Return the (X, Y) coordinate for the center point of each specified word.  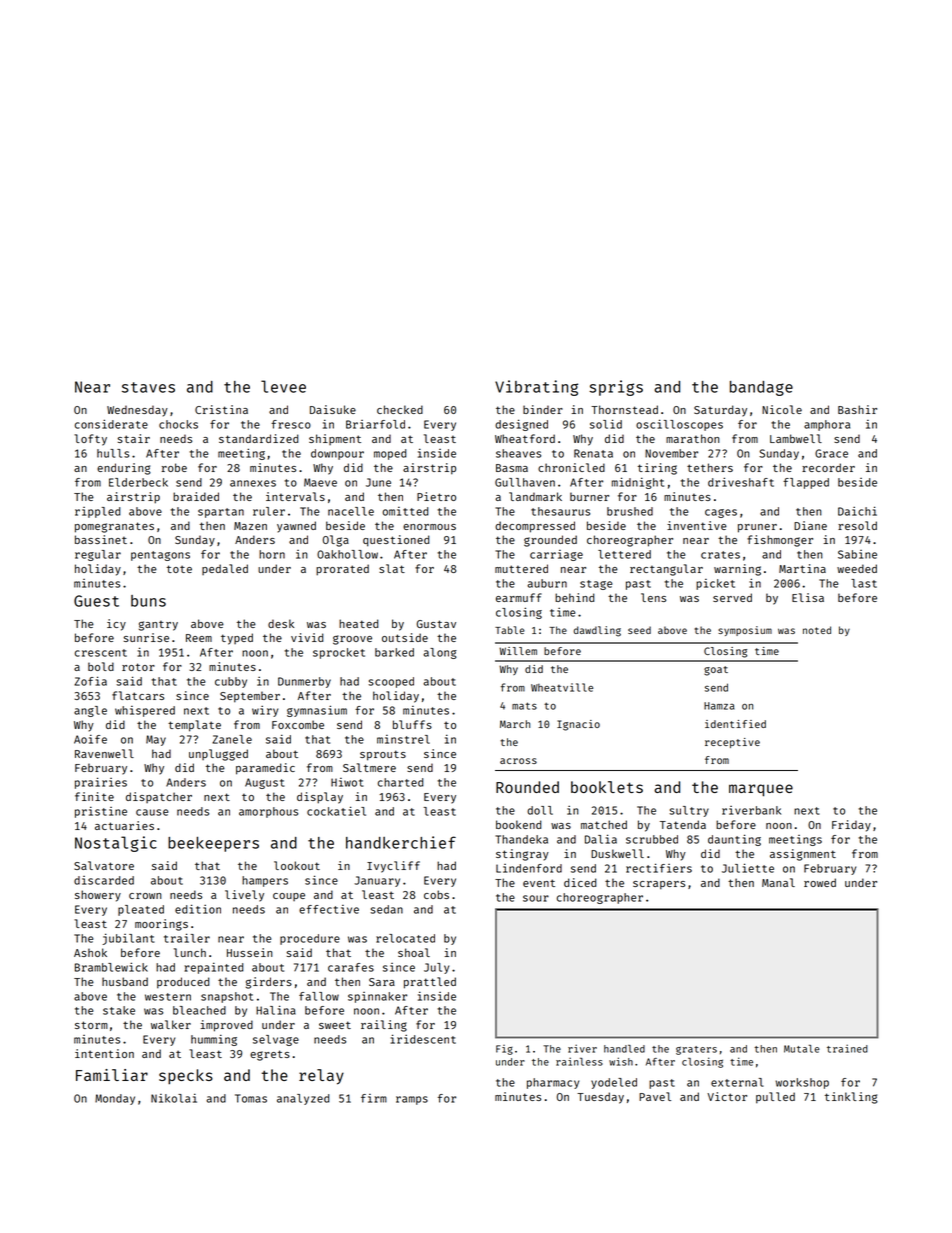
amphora (827, 425)
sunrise (146, 637)
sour (536, 898)
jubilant (128, 939)
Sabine (857, 554)
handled (624, 1049)
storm (91, 1025)
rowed (820, 882)
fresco (291, 424)
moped (390, 454)
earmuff (519, 597)
